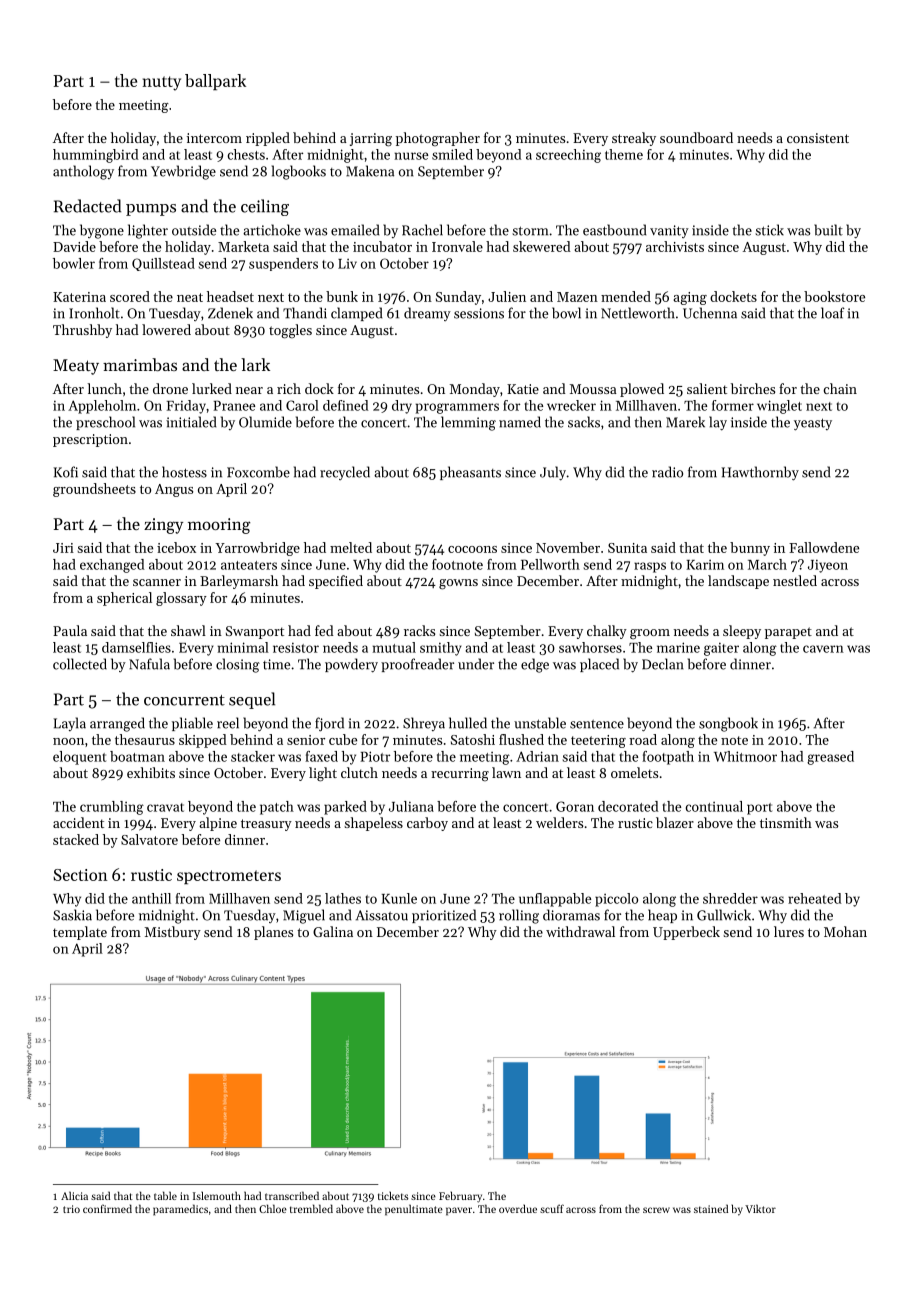  I want to click on Foxcombe, so click(258, 472).
